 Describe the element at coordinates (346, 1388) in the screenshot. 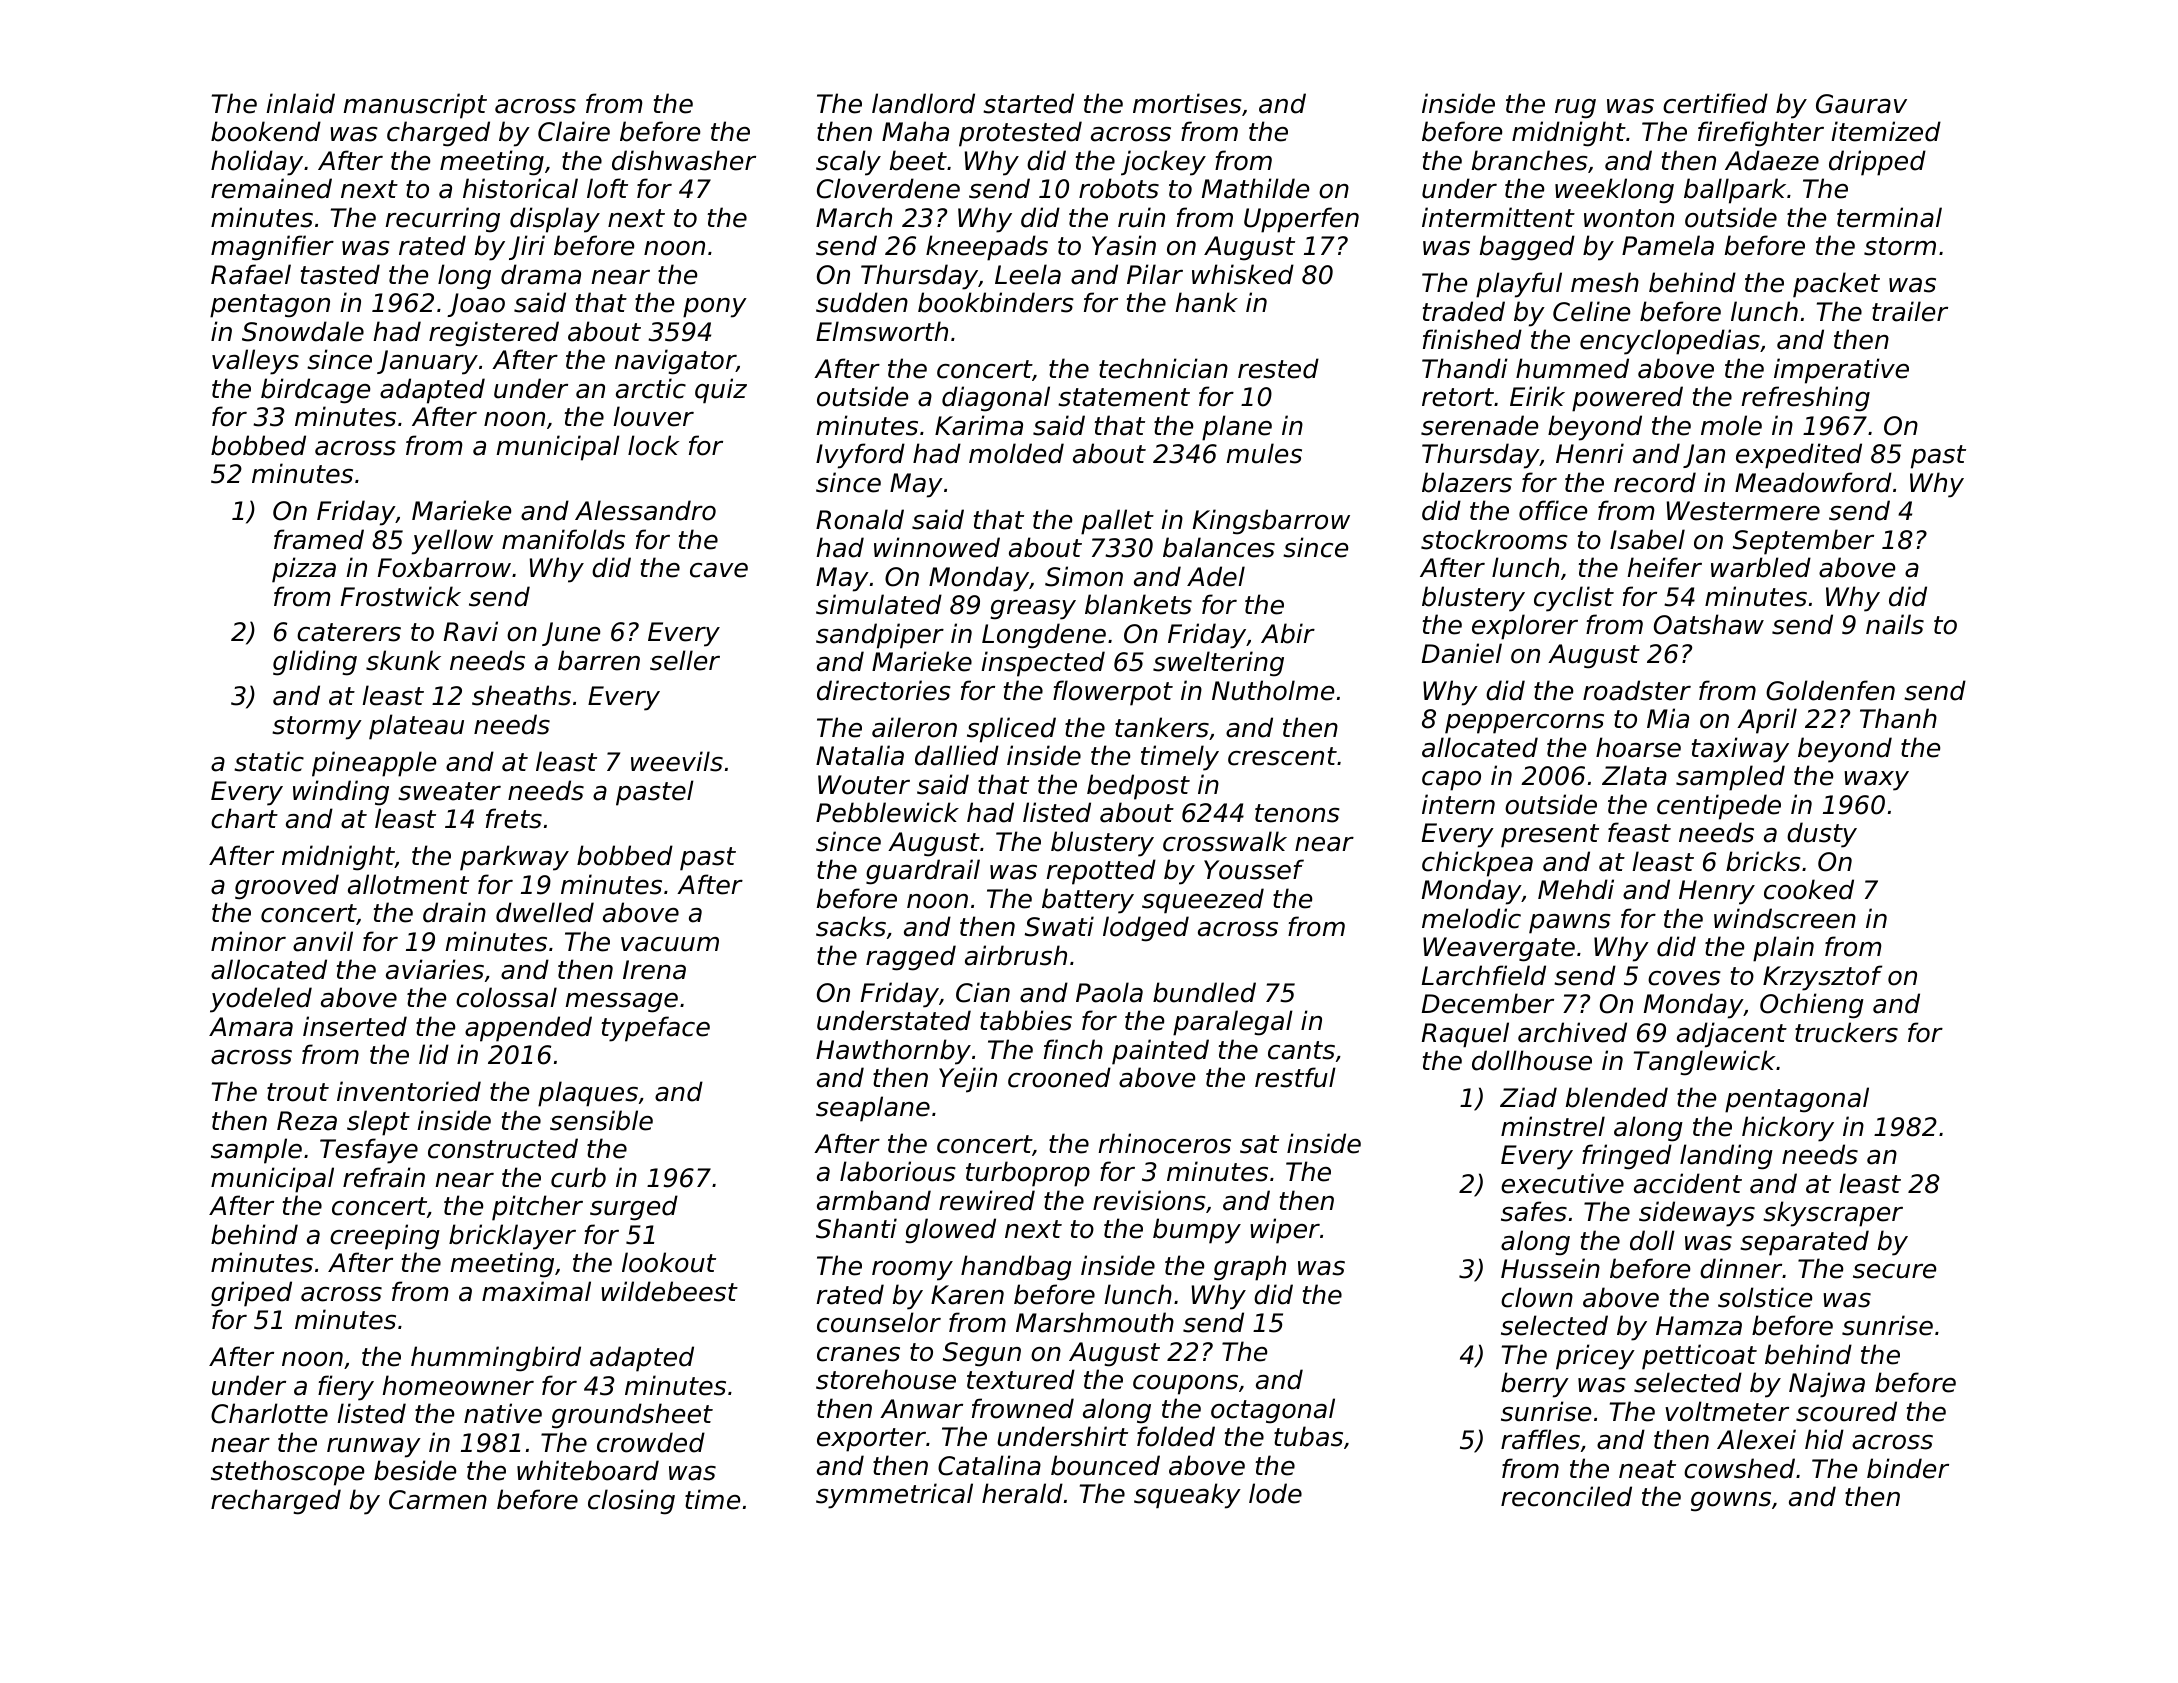

I see `fiery` at that location.
